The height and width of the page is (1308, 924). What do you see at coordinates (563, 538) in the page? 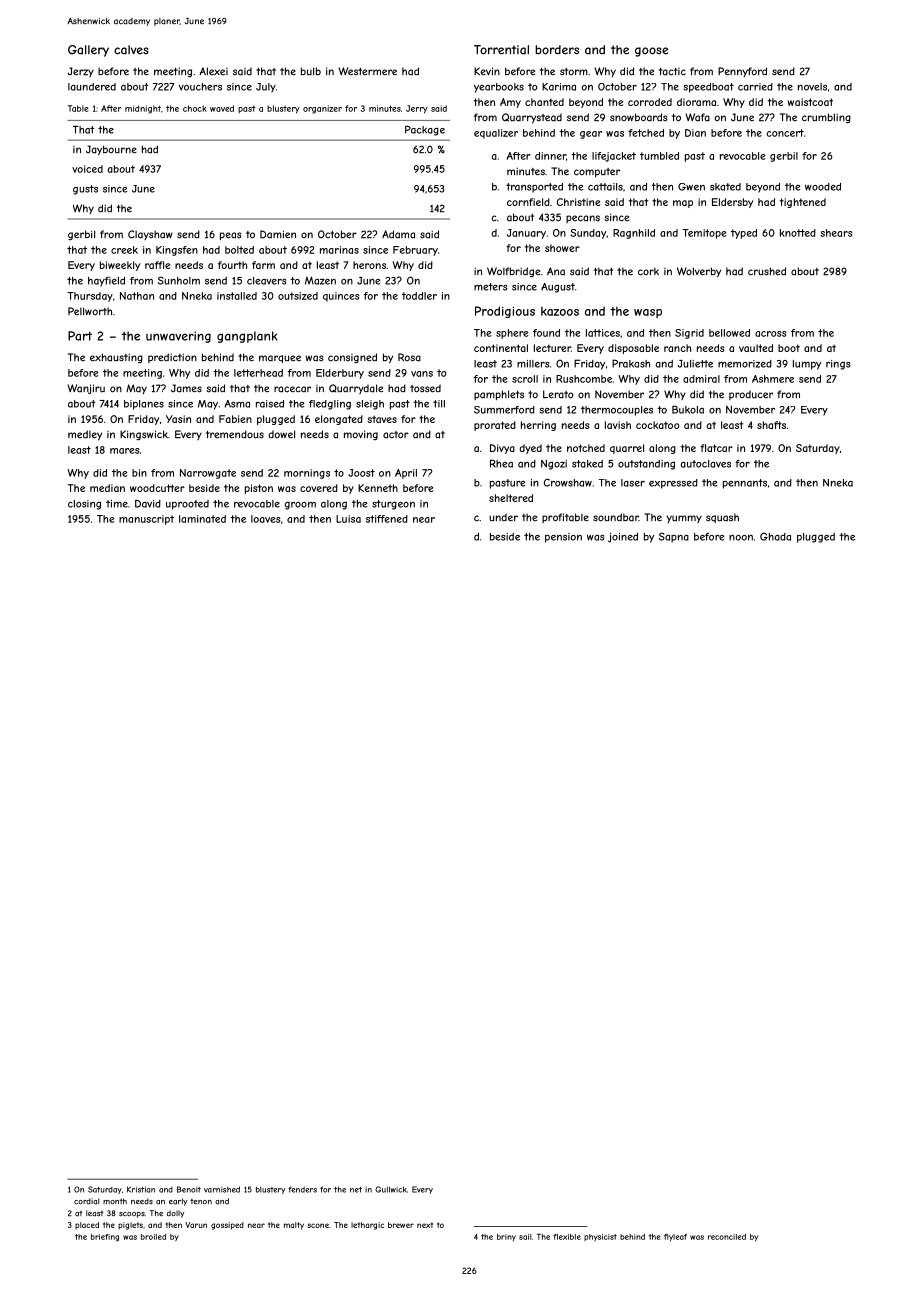
I see `pension` at bounding box center [563, 538].
